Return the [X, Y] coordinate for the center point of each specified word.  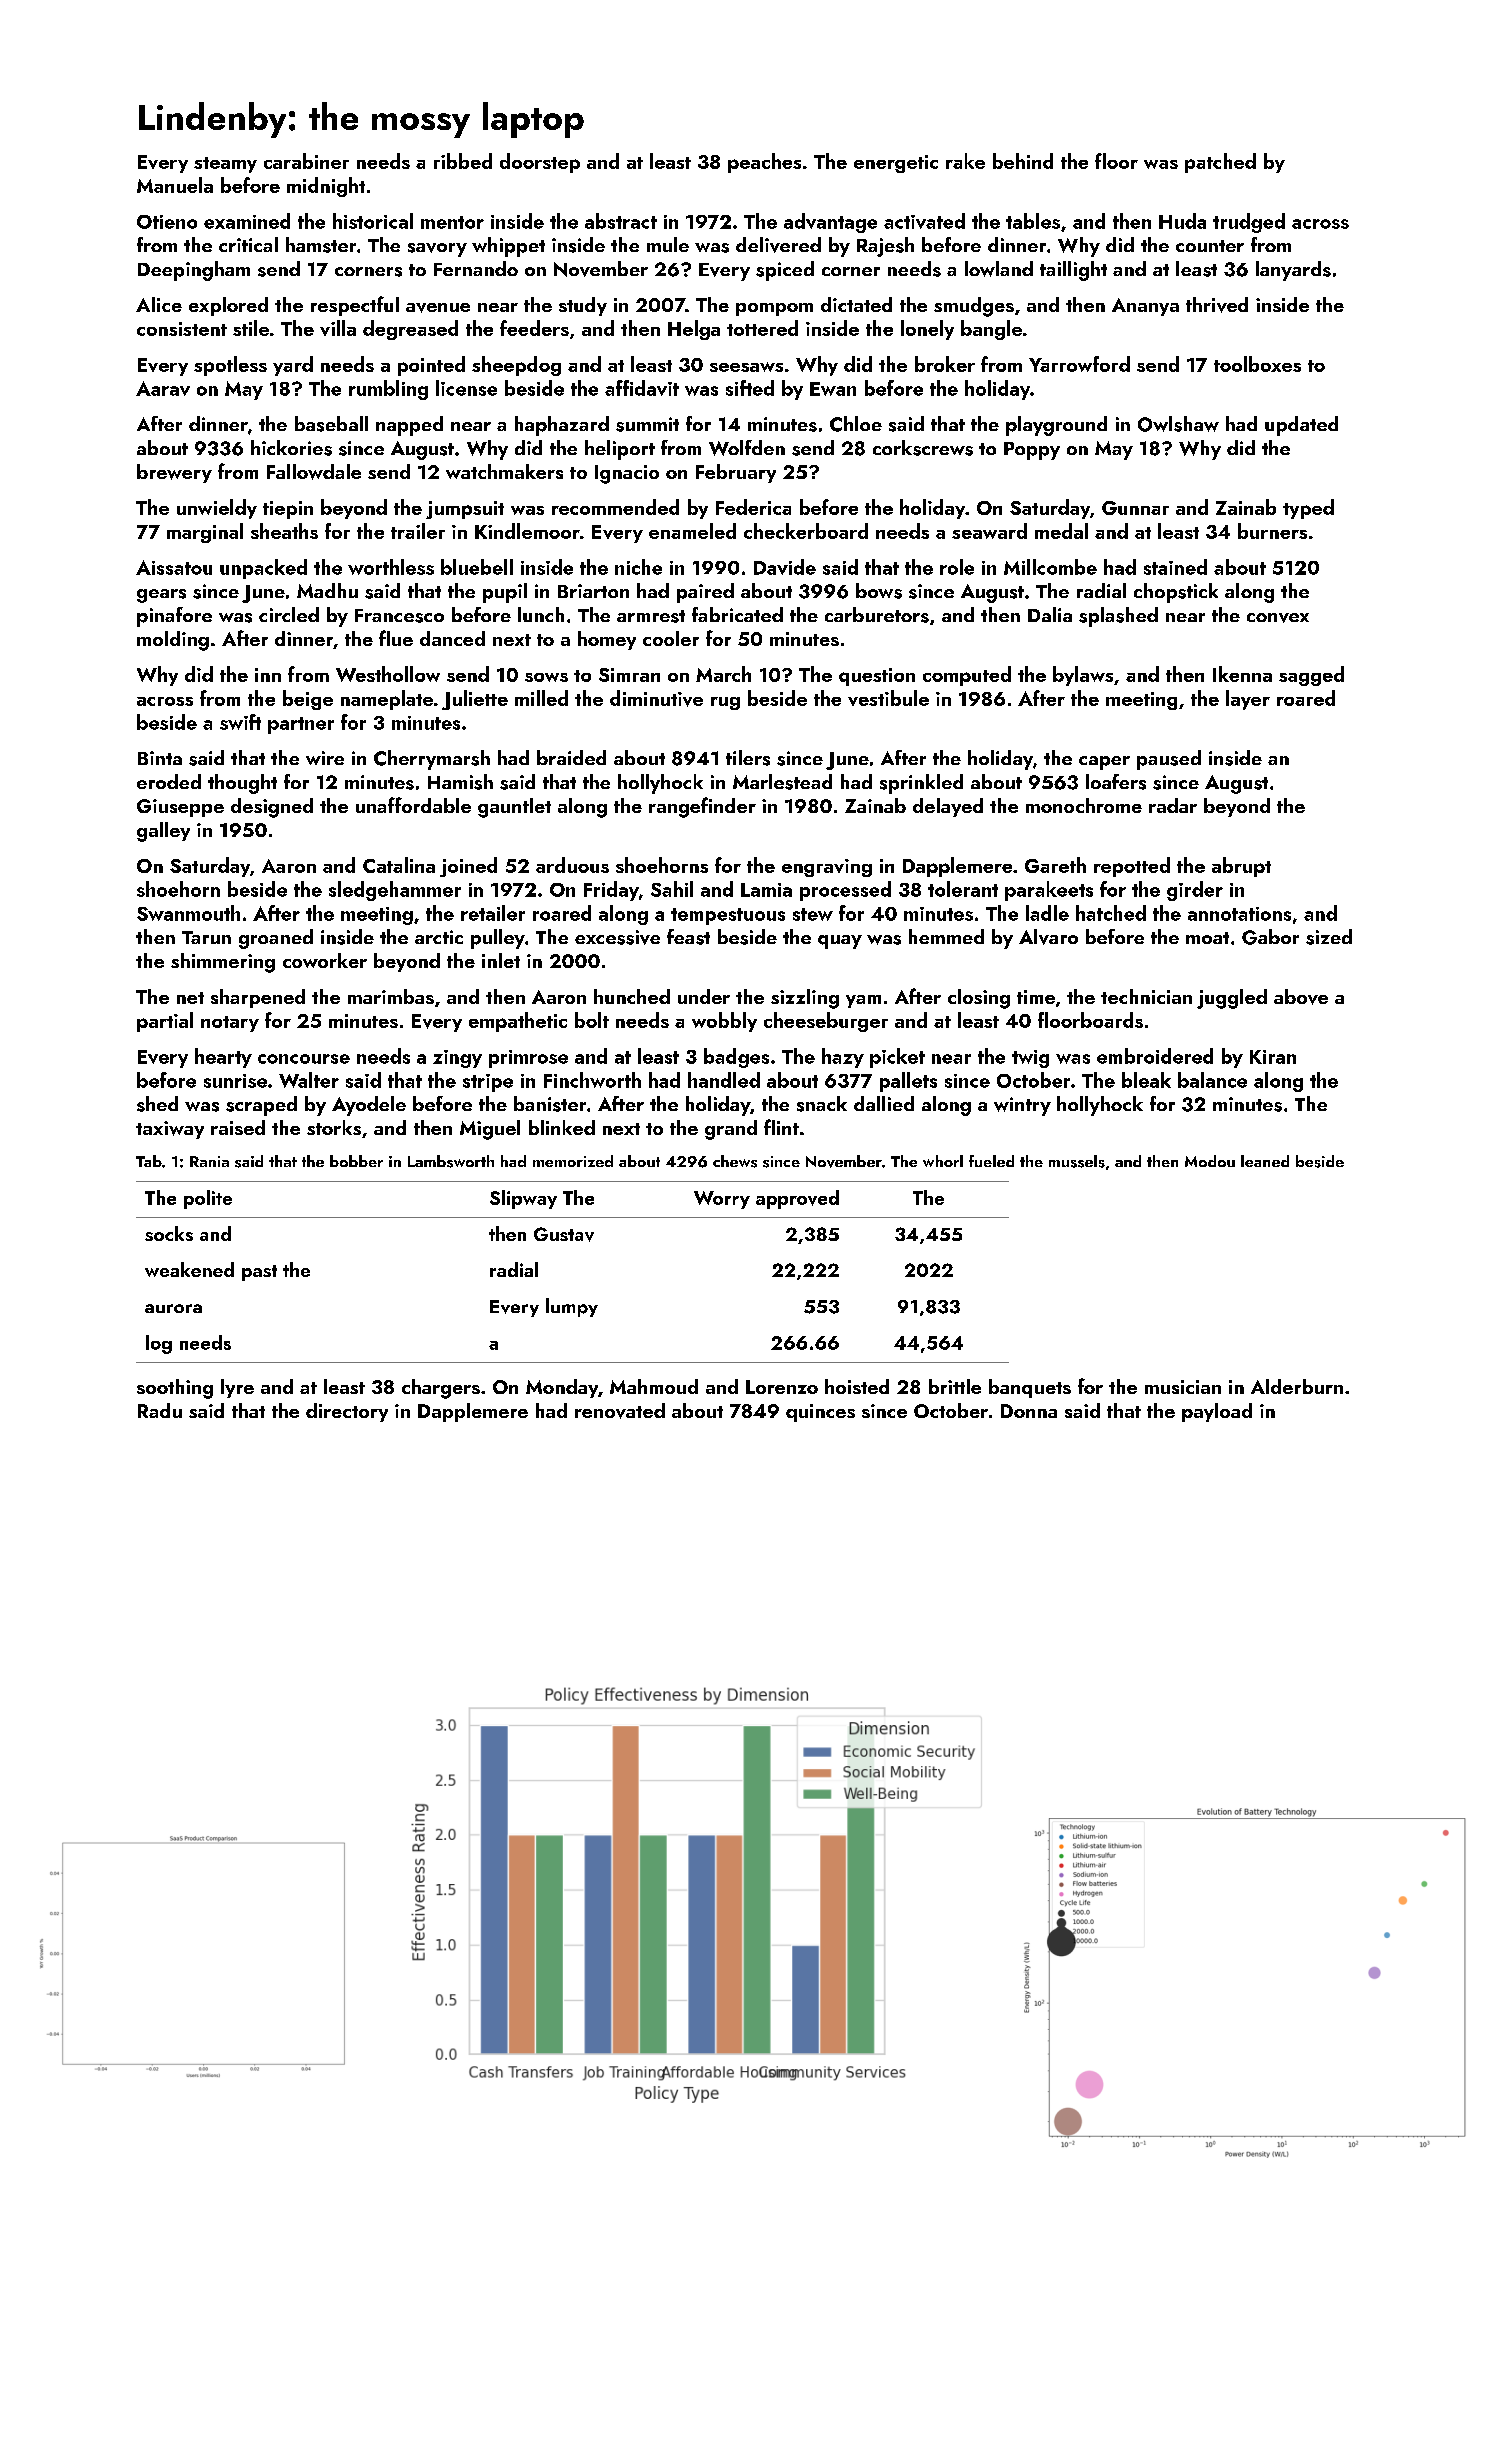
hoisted [857, 1386]
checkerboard [806, 531]
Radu [160, 1410]
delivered [778, 245]
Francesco [399, 616]
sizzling [805, 999]
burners [1272, 531]
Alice [159, 304]
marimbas [391, 996]
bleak [1146, 1080]
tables [1033, 221]
